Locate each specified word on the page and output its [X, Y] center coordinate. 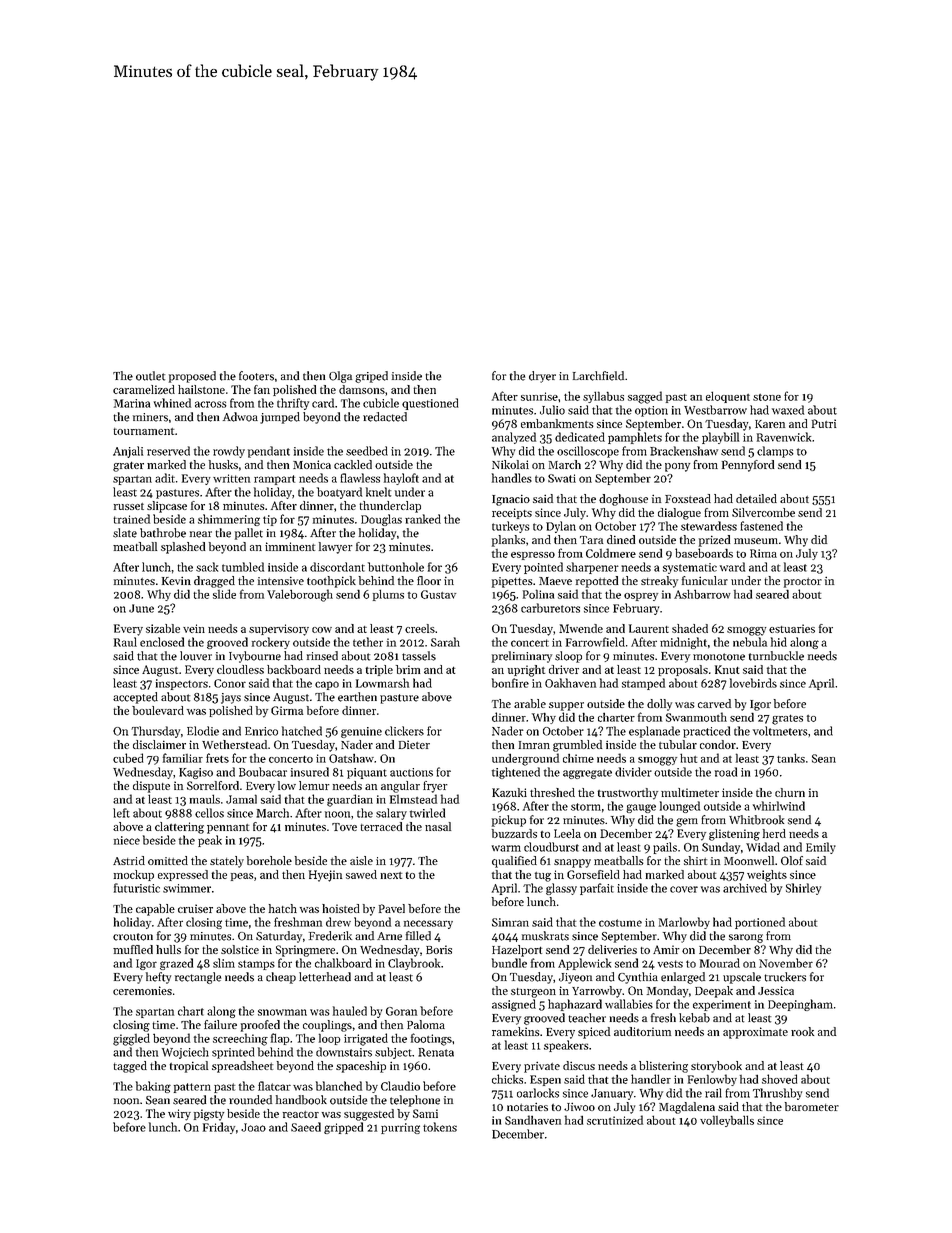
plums [388, 595]
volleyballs [727, 1121]
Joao [253, 1127]
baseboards [704, 553]
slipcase [167, 507]
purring [400, 1128]
